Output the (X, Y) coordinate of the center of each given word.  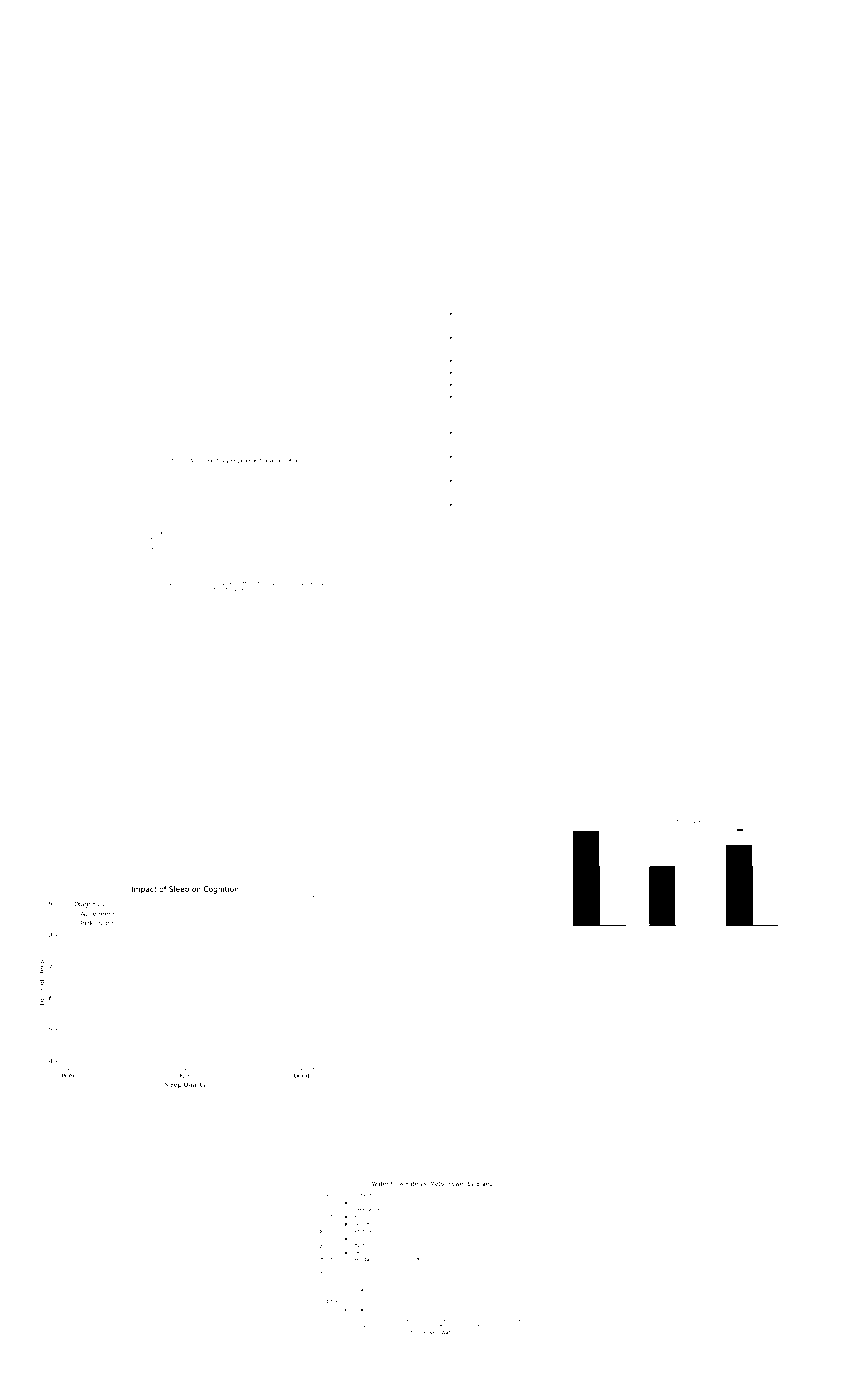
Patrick (455, 576)
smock (711, 635)
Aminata (458, 552)
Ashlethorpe (225, 166)
